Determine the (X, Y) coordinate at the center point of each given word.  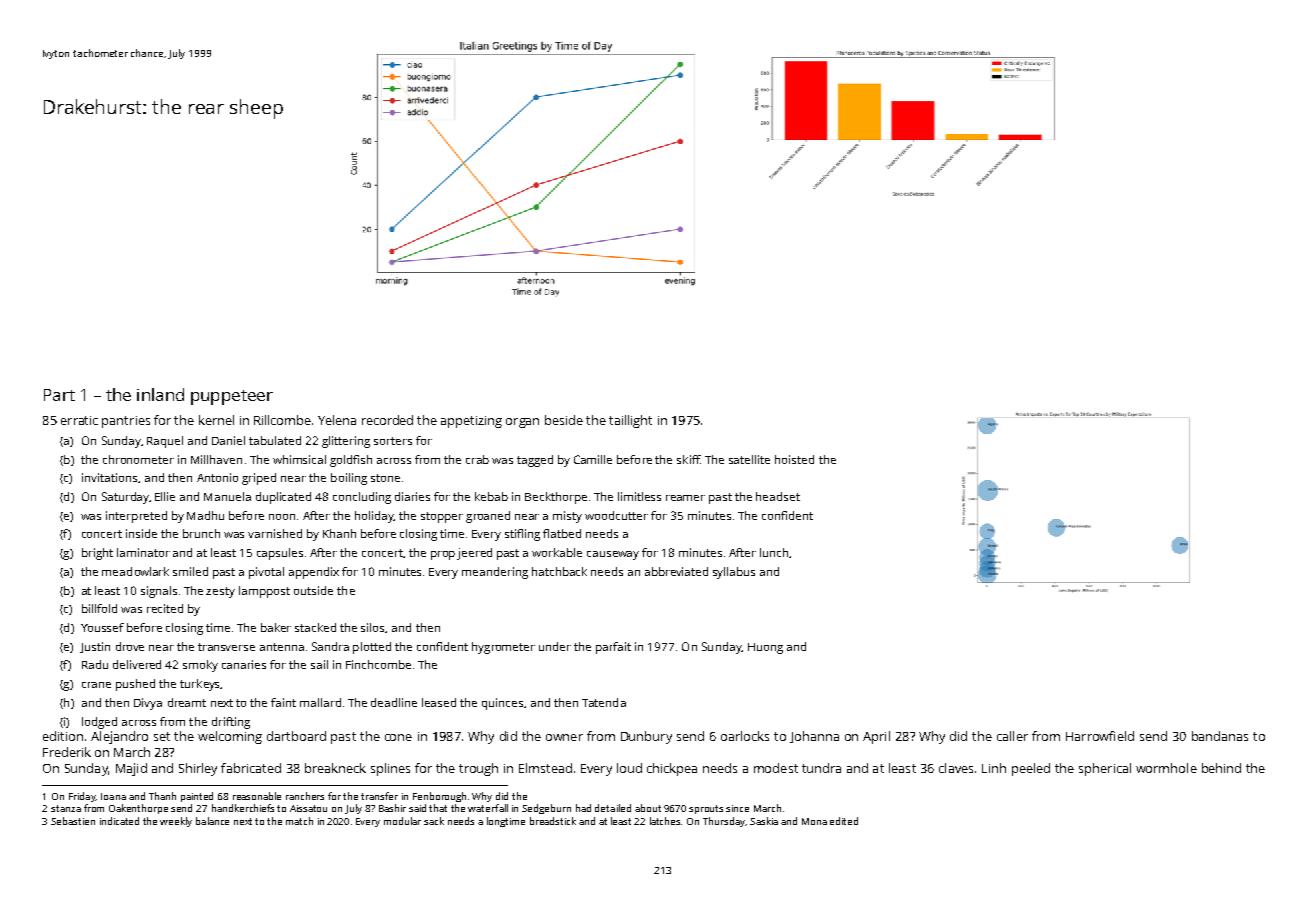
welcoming (230, 737)
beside (564, 420)
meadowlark (135, 571)
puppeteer (232, 397)
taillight (630, 421)
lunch (774, 552)
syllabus (734, 573)
